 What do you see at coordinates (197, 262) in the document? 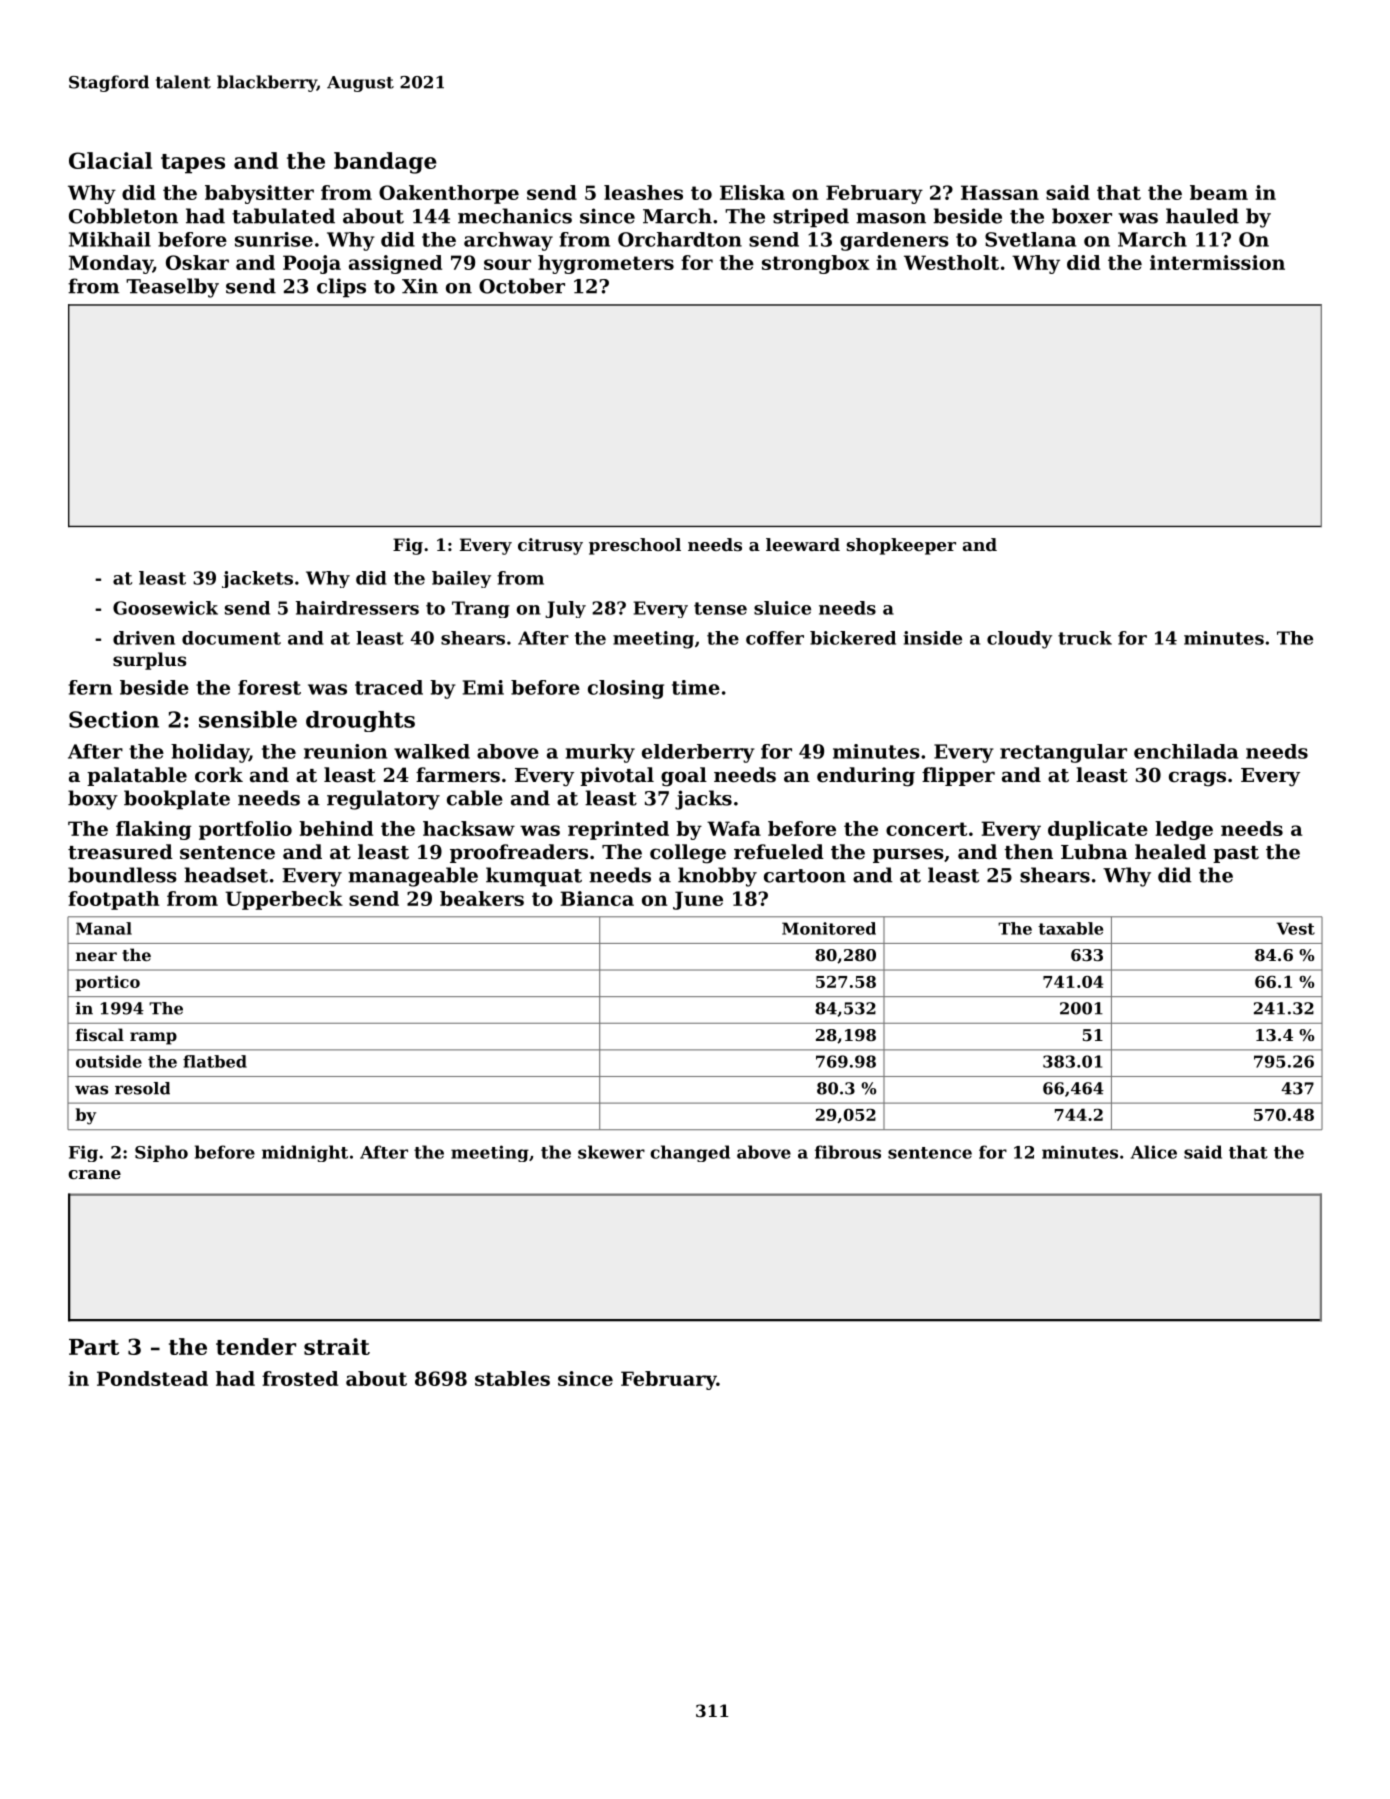
I see `Oskar` at bounding box center [197, 262].
